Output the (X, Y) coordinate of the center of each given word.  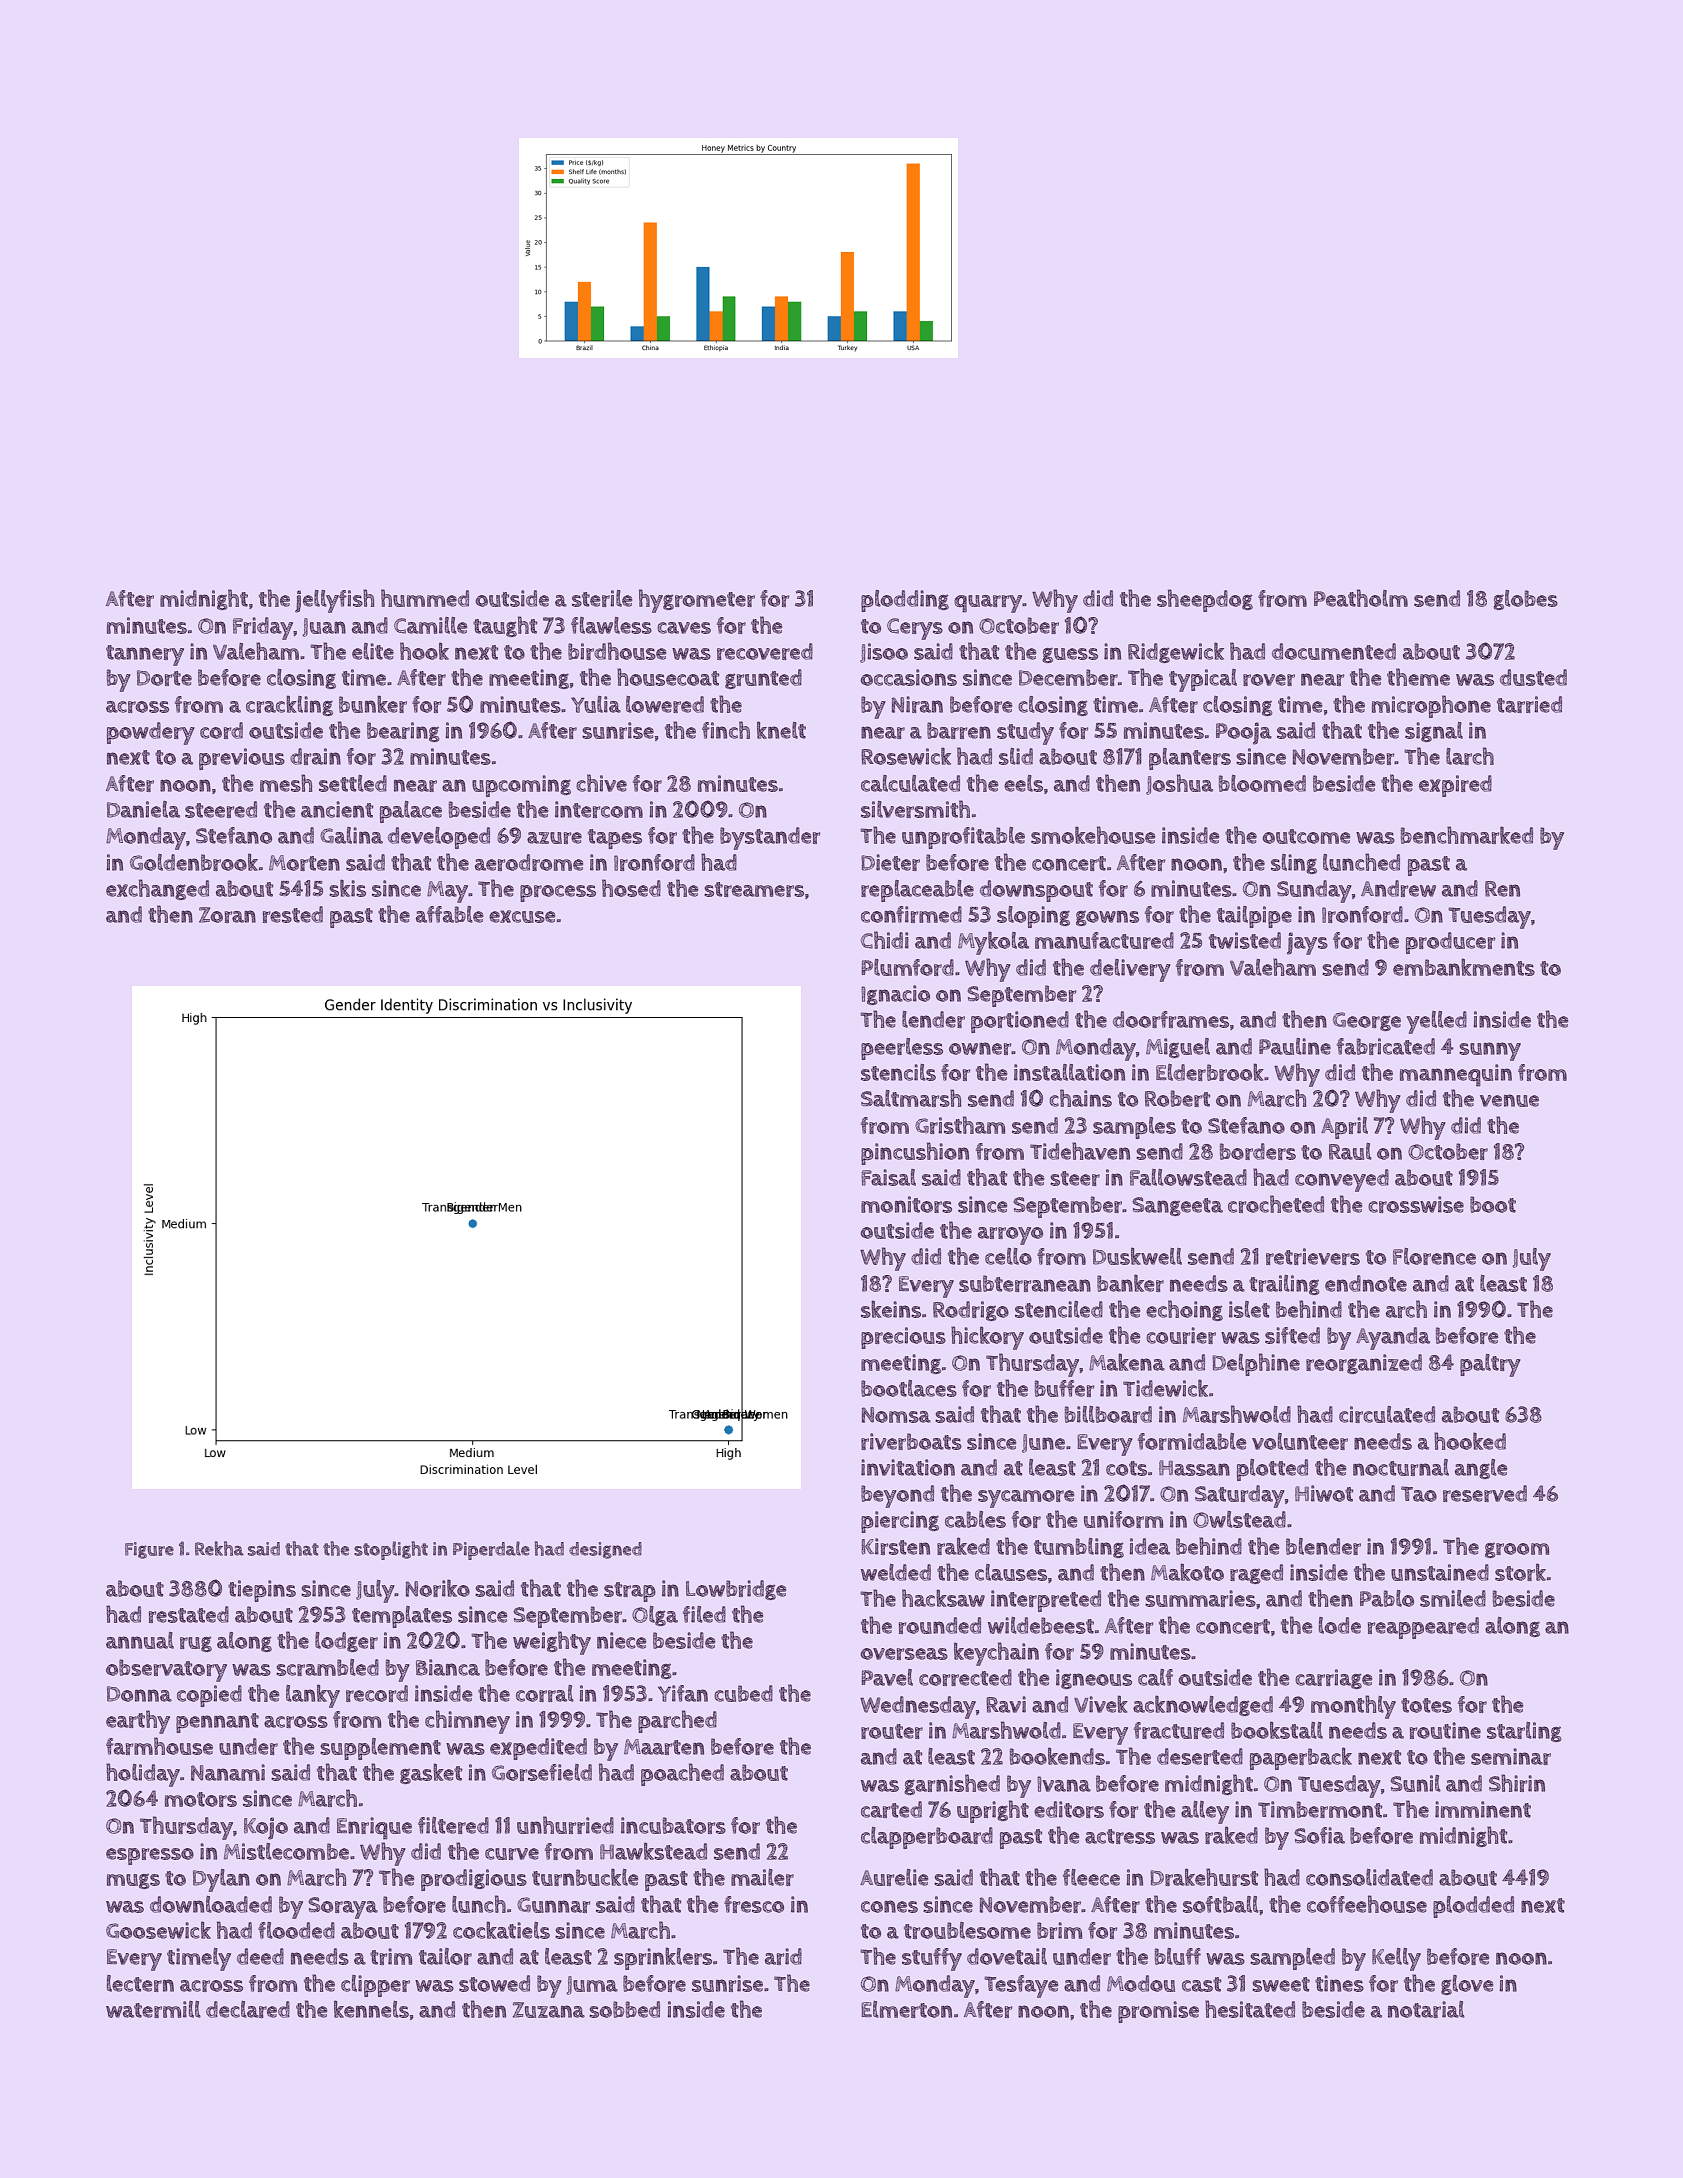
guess (1070, 655)
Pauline (1295, 1046)
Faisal (888, 1177)
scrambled (327, 1667)
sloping (1033, 917)
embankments (1464, 967)
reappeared (1423, 1628)
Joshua (1179, 784)
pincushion (915, 1153)
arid (783, 1956)
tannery (145, 655)
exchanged (157, 889)
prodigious (474, 1880)
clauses (1011, 1572)
